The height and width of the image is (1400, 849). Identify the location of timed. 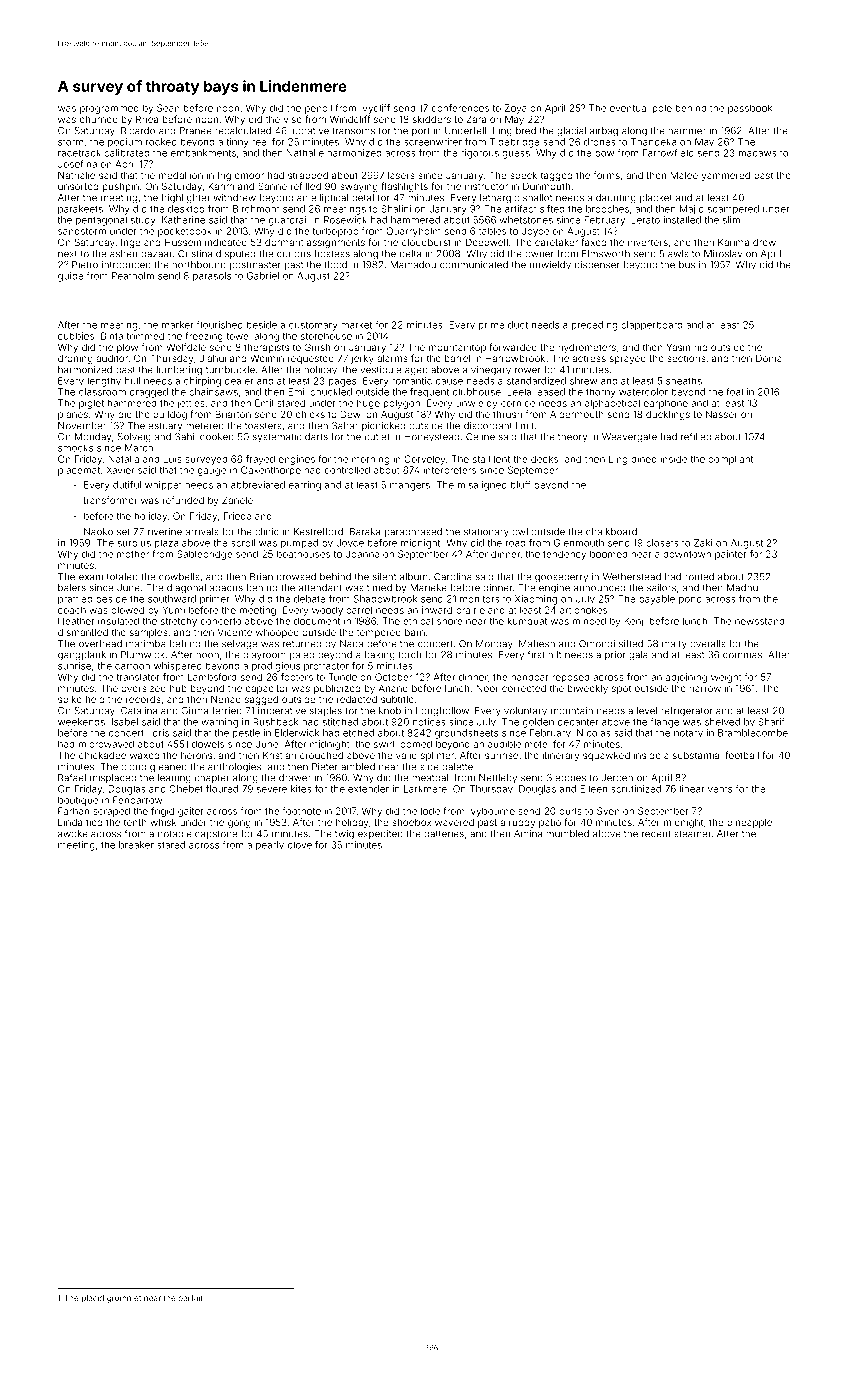
(379, 588).
